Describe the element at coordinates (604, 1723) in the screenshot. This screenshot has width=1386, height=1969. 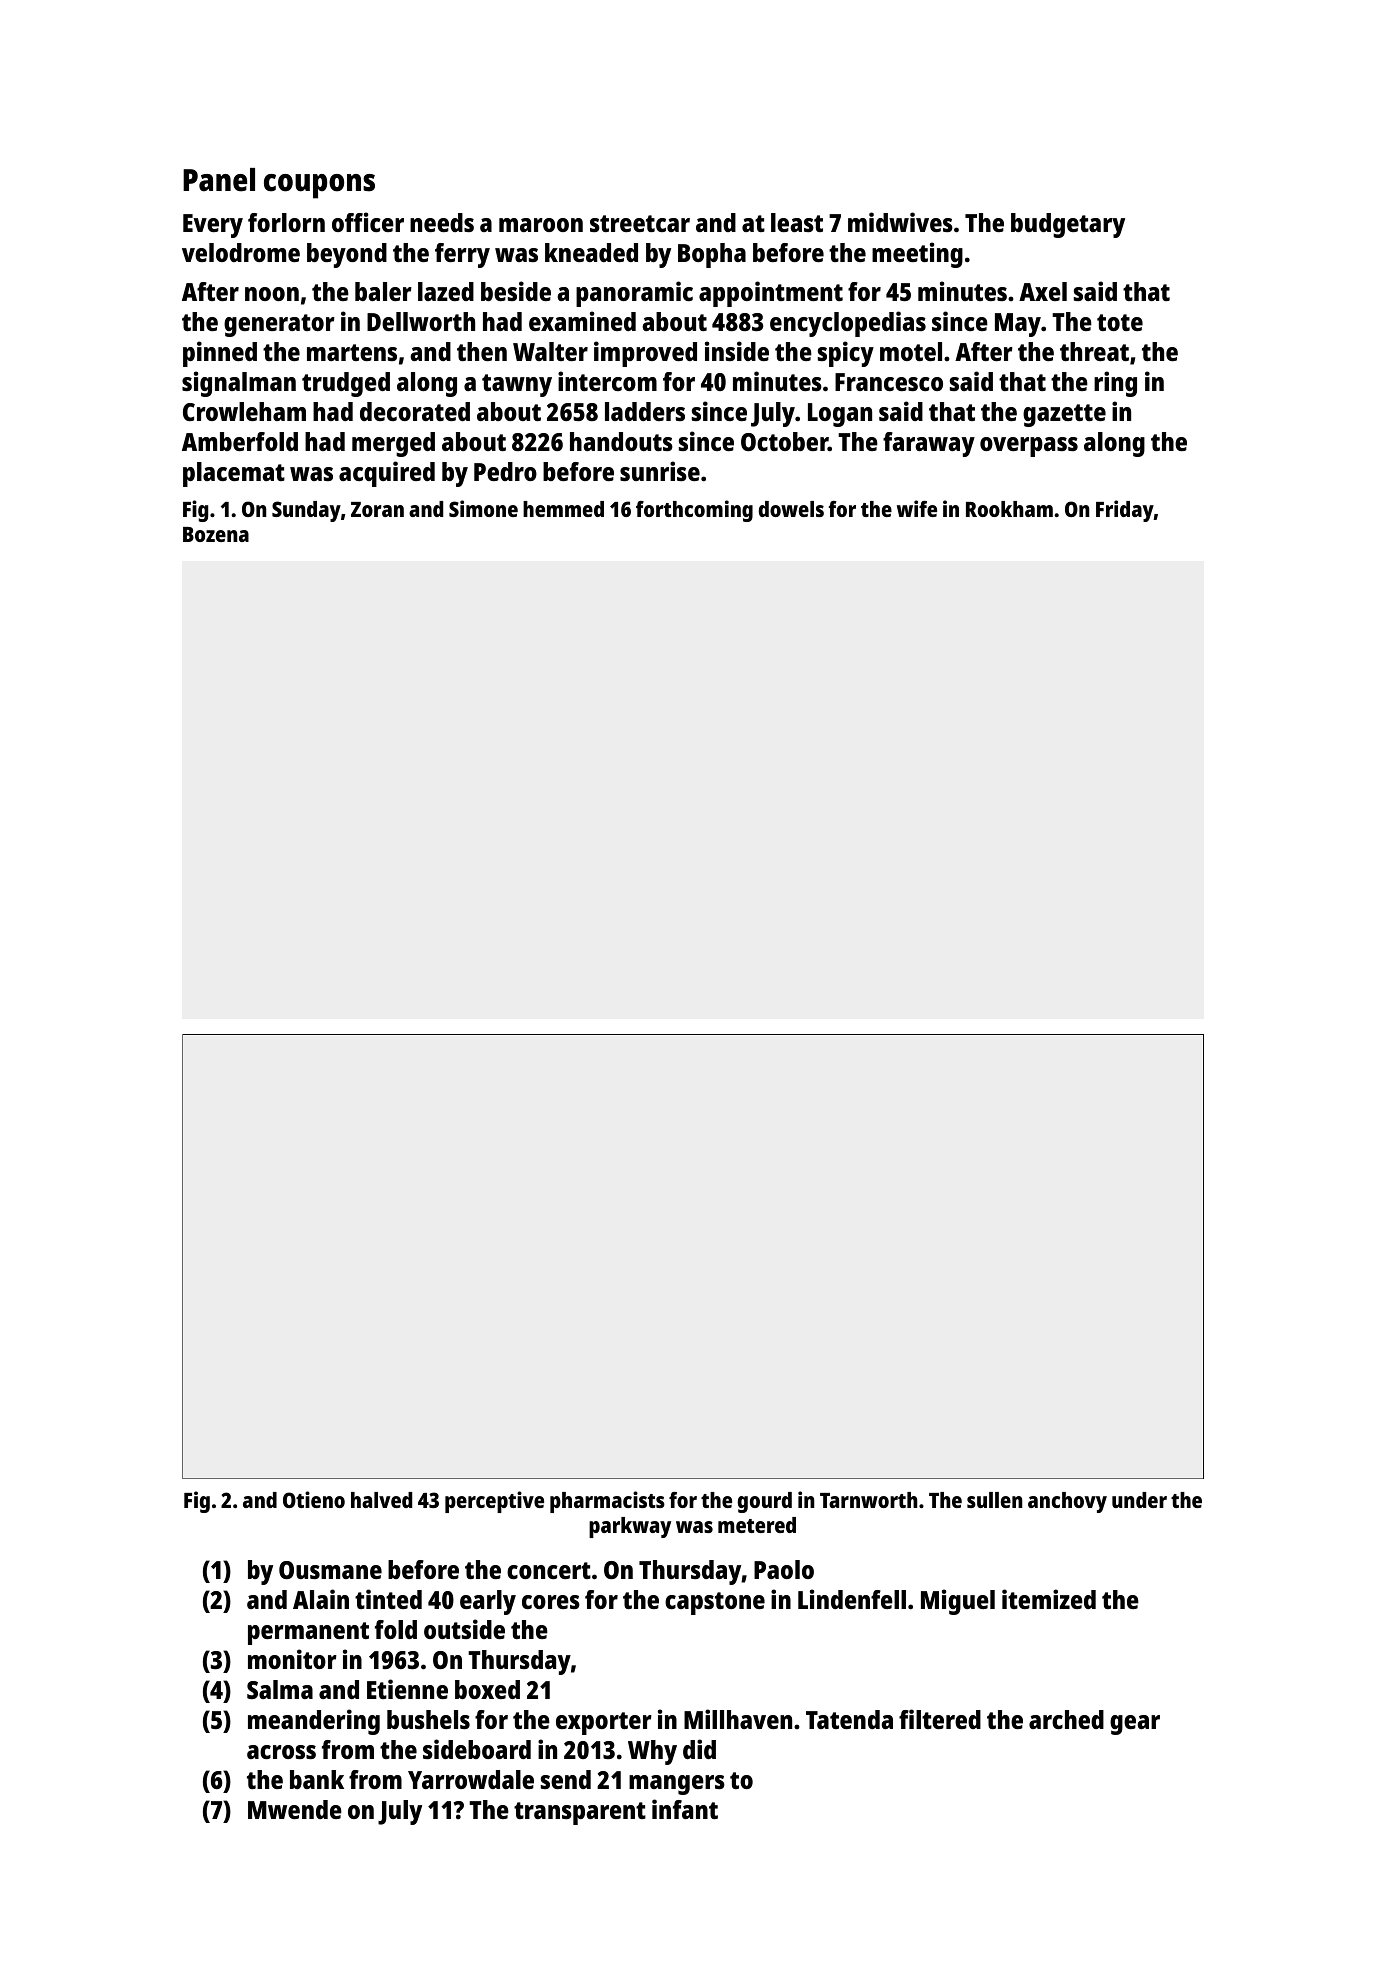
I see `exporter` at that location.
